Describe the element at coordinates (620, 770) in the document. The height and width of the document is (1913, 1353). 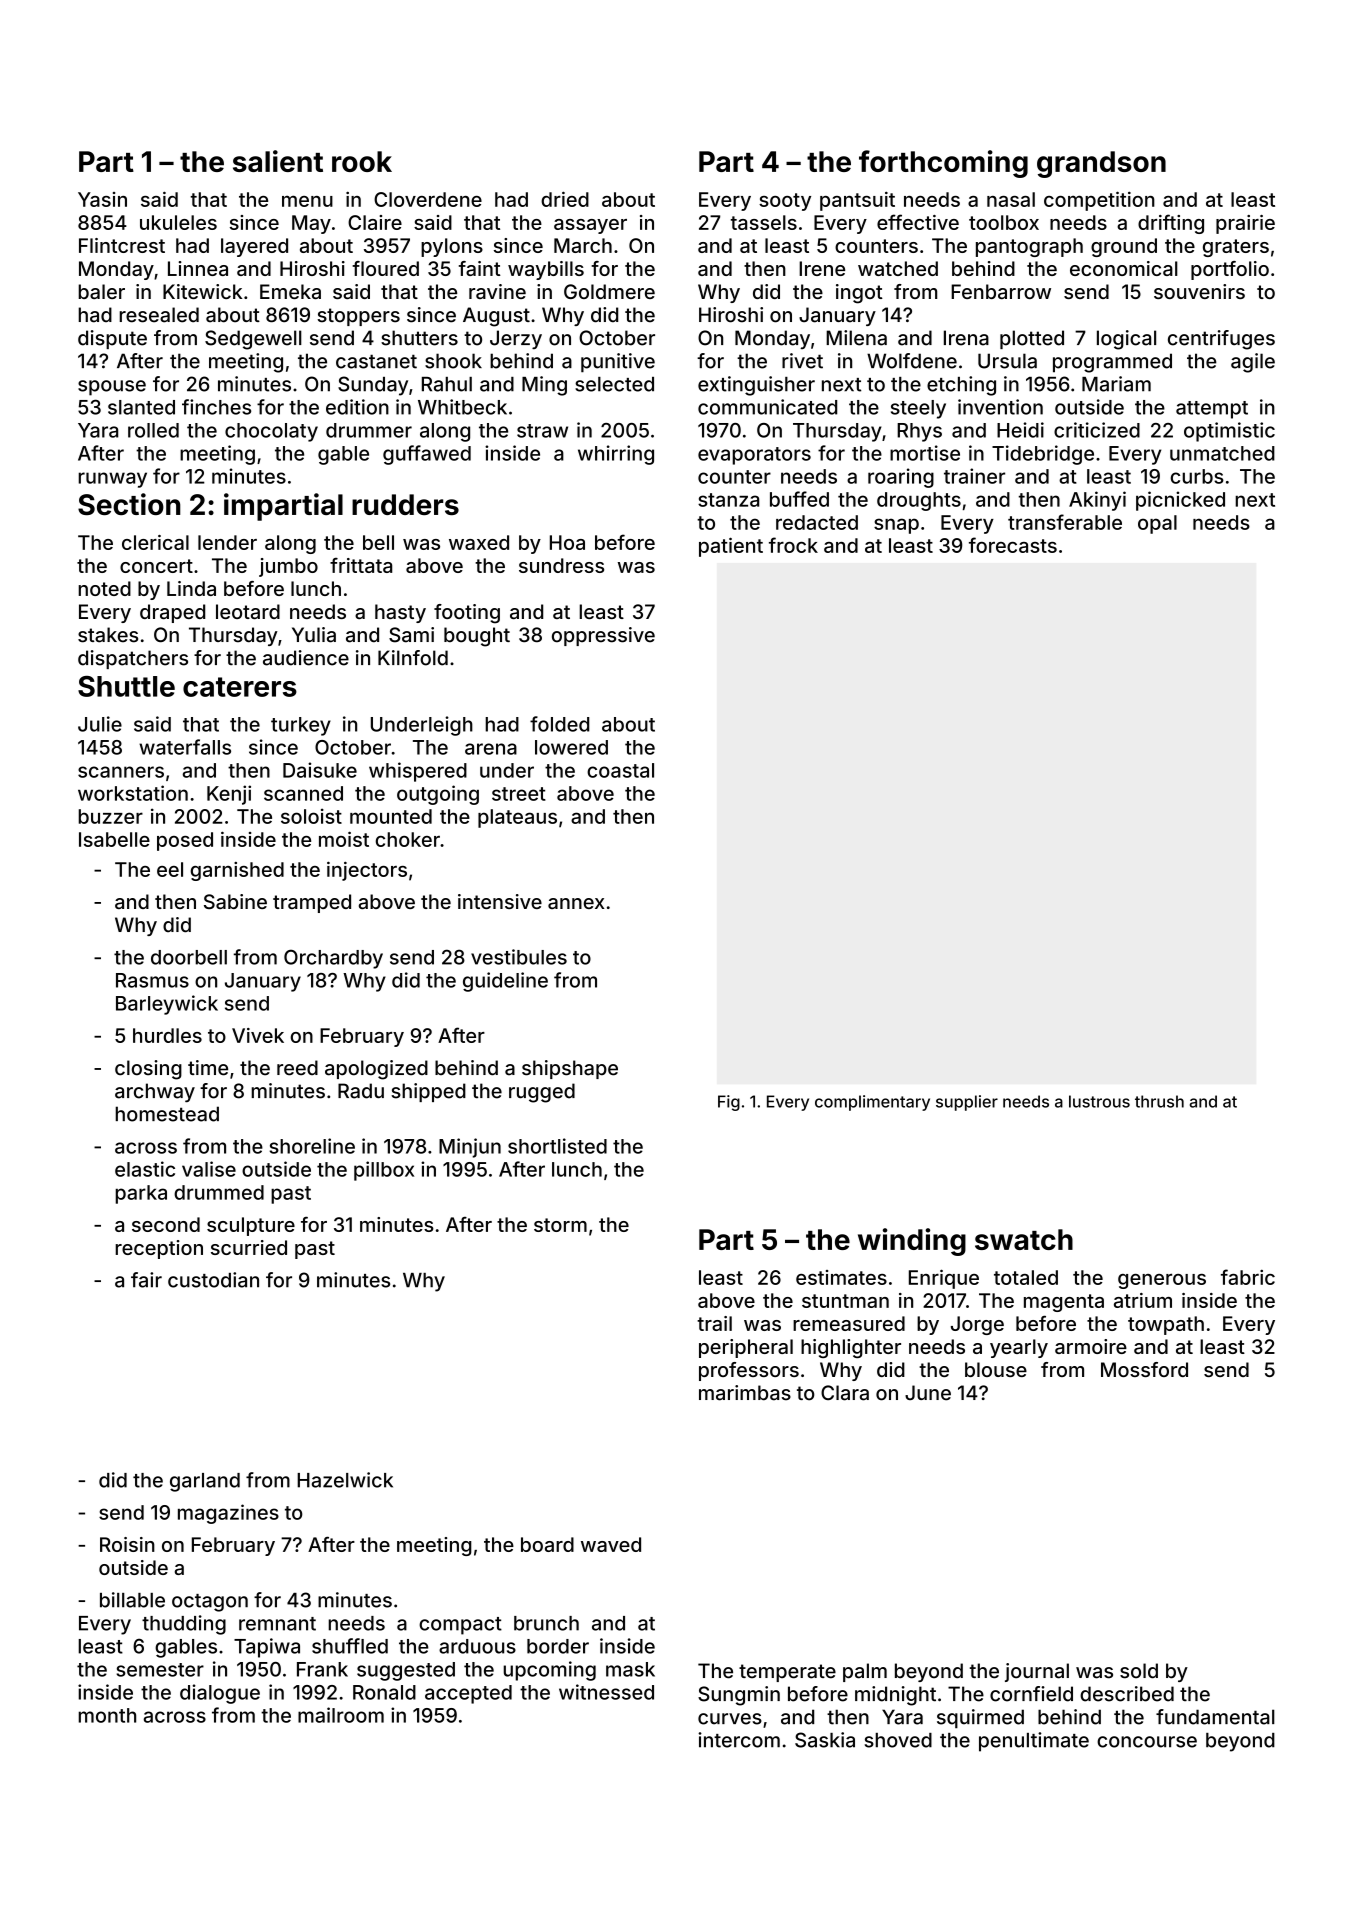
I see `coastal` at that location.
